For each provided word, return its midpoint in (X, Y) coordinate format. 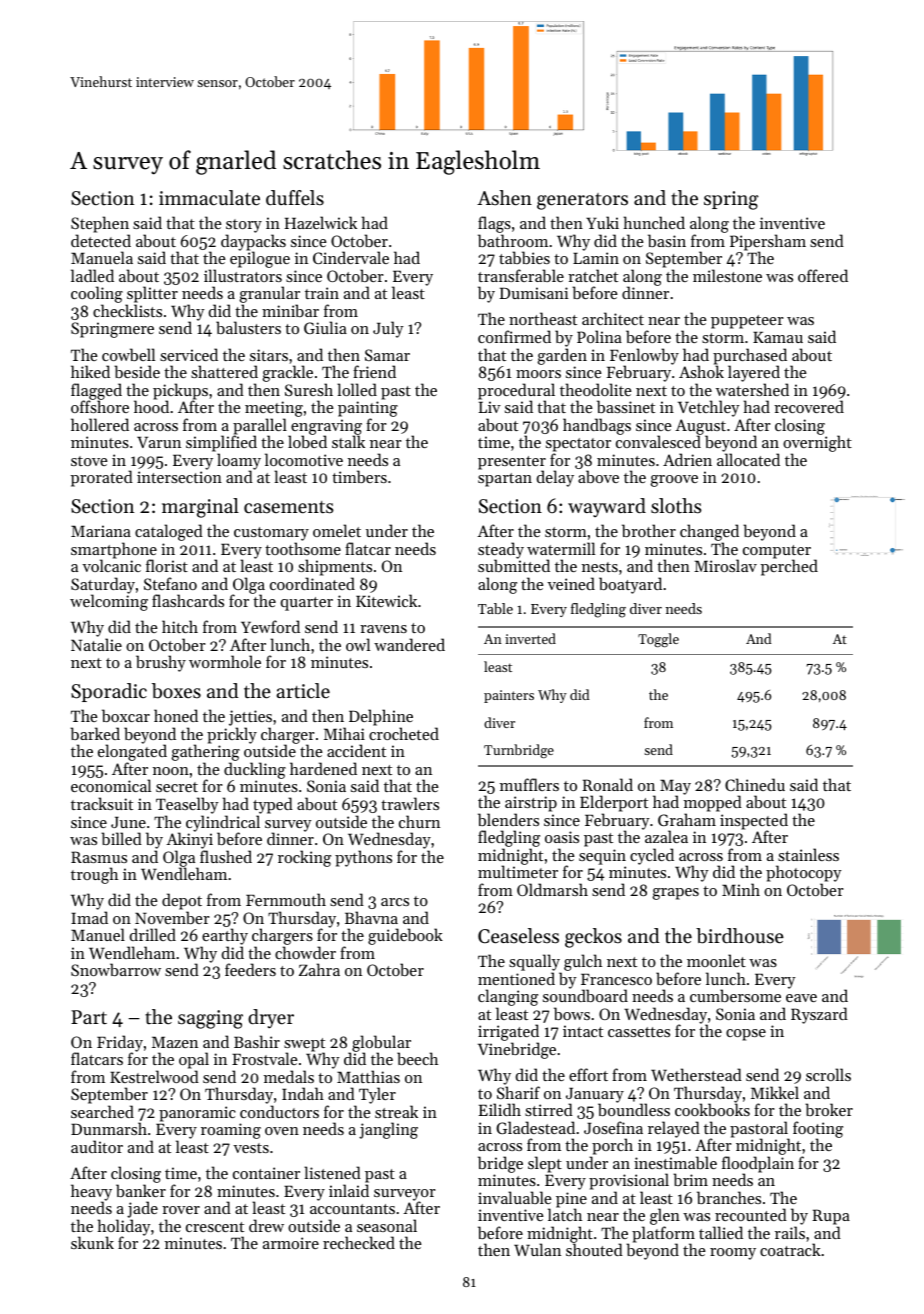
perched (789, 567)
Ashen (504, 198)
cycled (652, 856)
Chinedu (755, 784)
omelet (337, 530)
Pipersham (768, 242)
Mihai (344, 733)
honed (176, 715)
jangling (388, 1130)
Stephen (100, 224)
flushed (226, 856)
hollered (100, 424)
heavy (91, 1193)
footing (818, 1130)
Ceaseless (518, 936)
